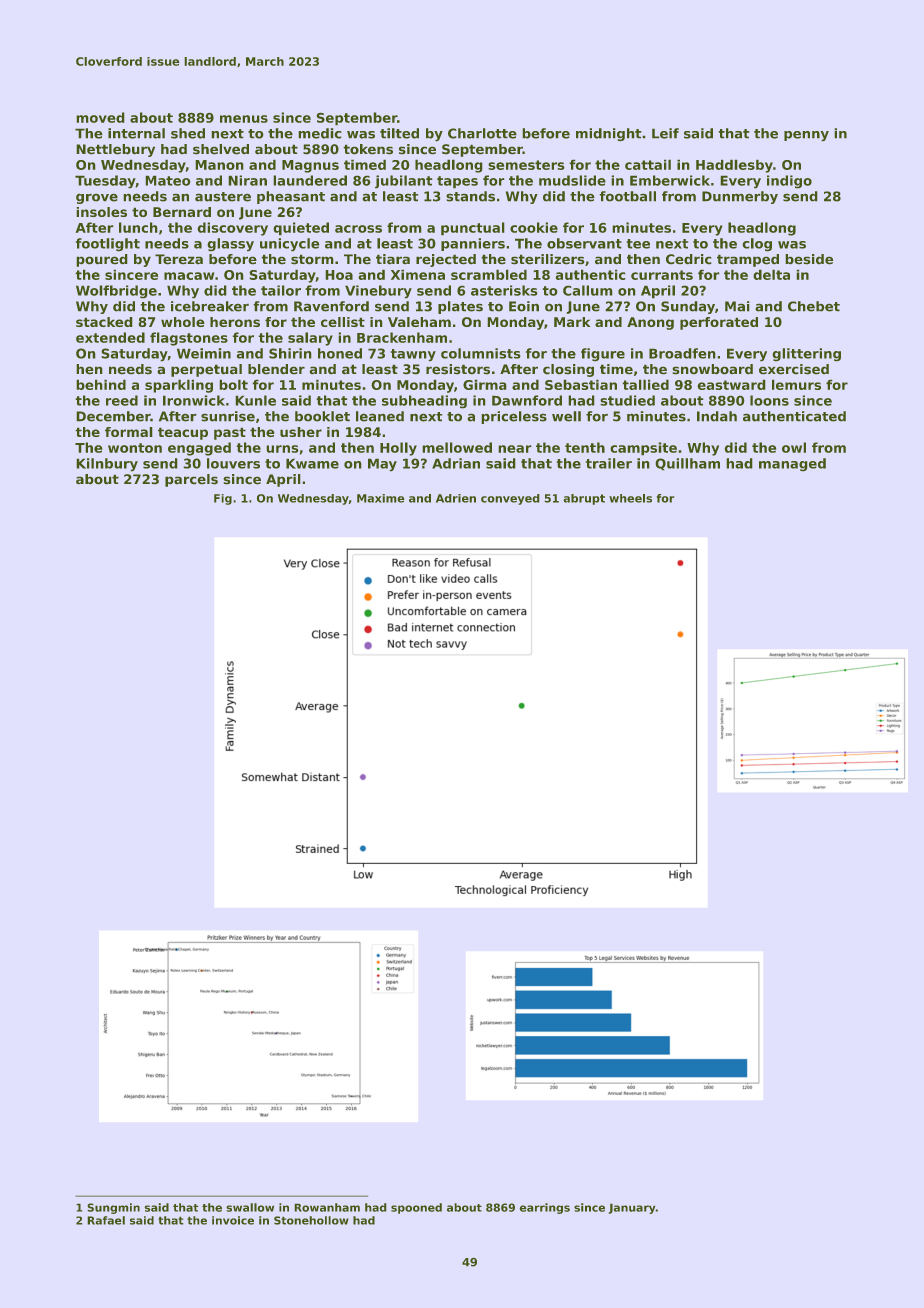 Image resolution: width=924 pixels, height=1308 pixels. Describe the element at coordinates (106, 1220) in the document. I see `Rafael` at that location.
